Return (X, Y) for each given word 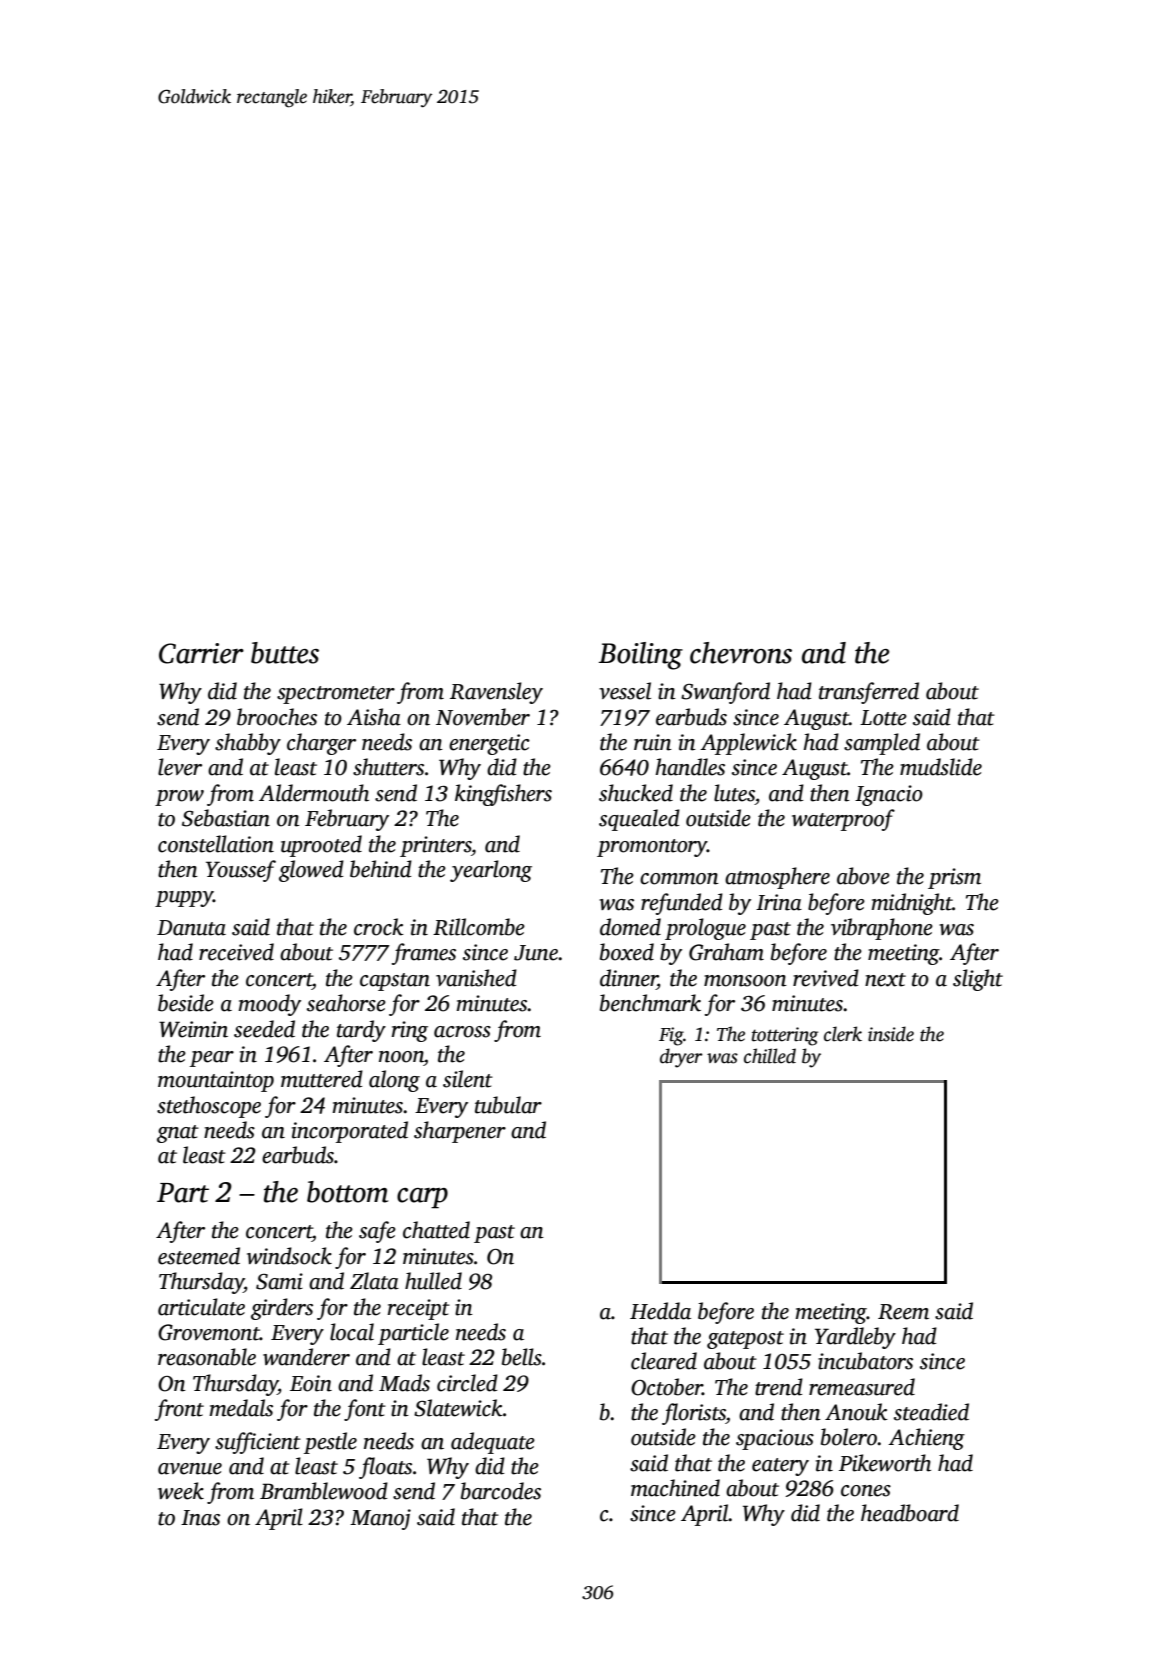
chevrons (741, 653)
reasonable (207, 1357)
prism (954, 878)
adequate (493, 1443)
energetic (489, 744)
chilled (770, 1056)
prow (179, 798)
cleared (664, 1361)
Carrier (201, 653)
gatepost (745, 1340)
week (181, 1491)
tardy (361, 1031)
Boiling (641, 656)
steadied (931, 1412)
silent (468, 1079)
